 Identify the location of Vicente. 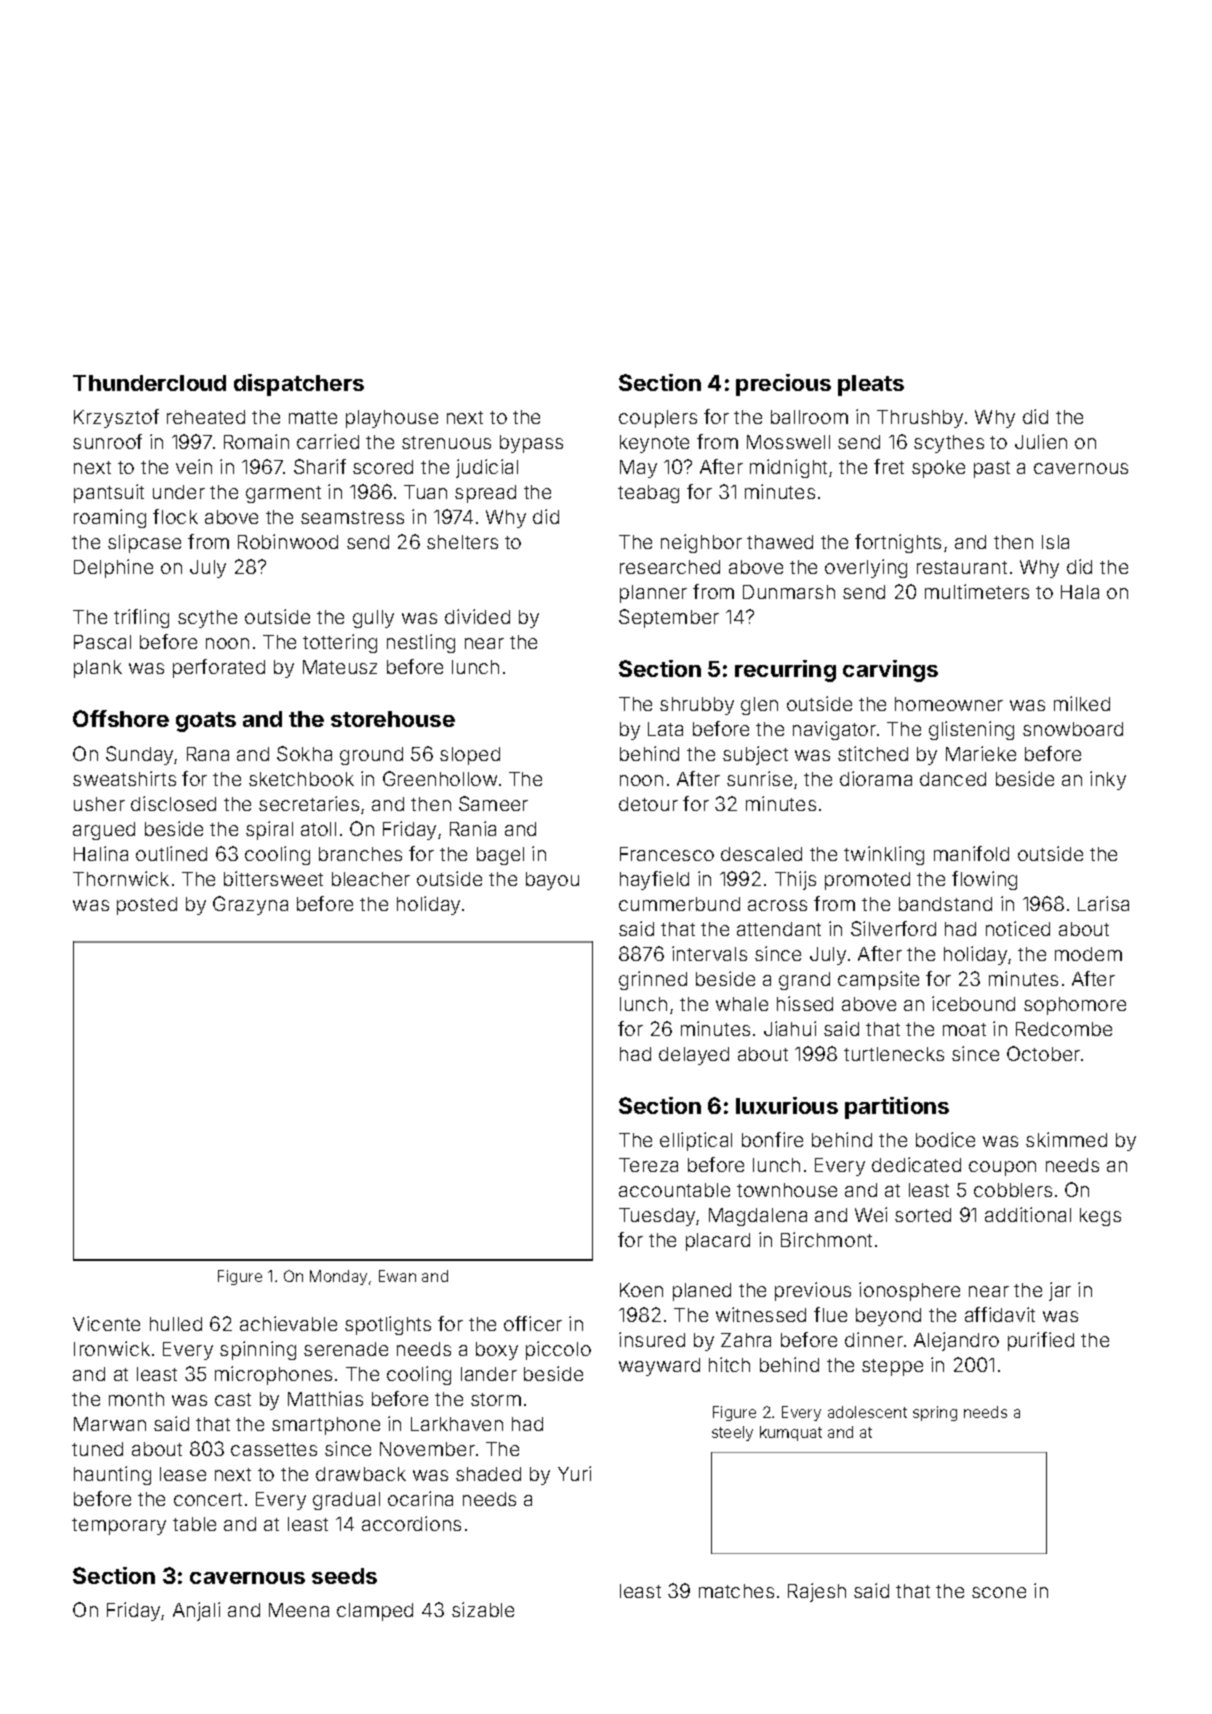
(106, 1323).
